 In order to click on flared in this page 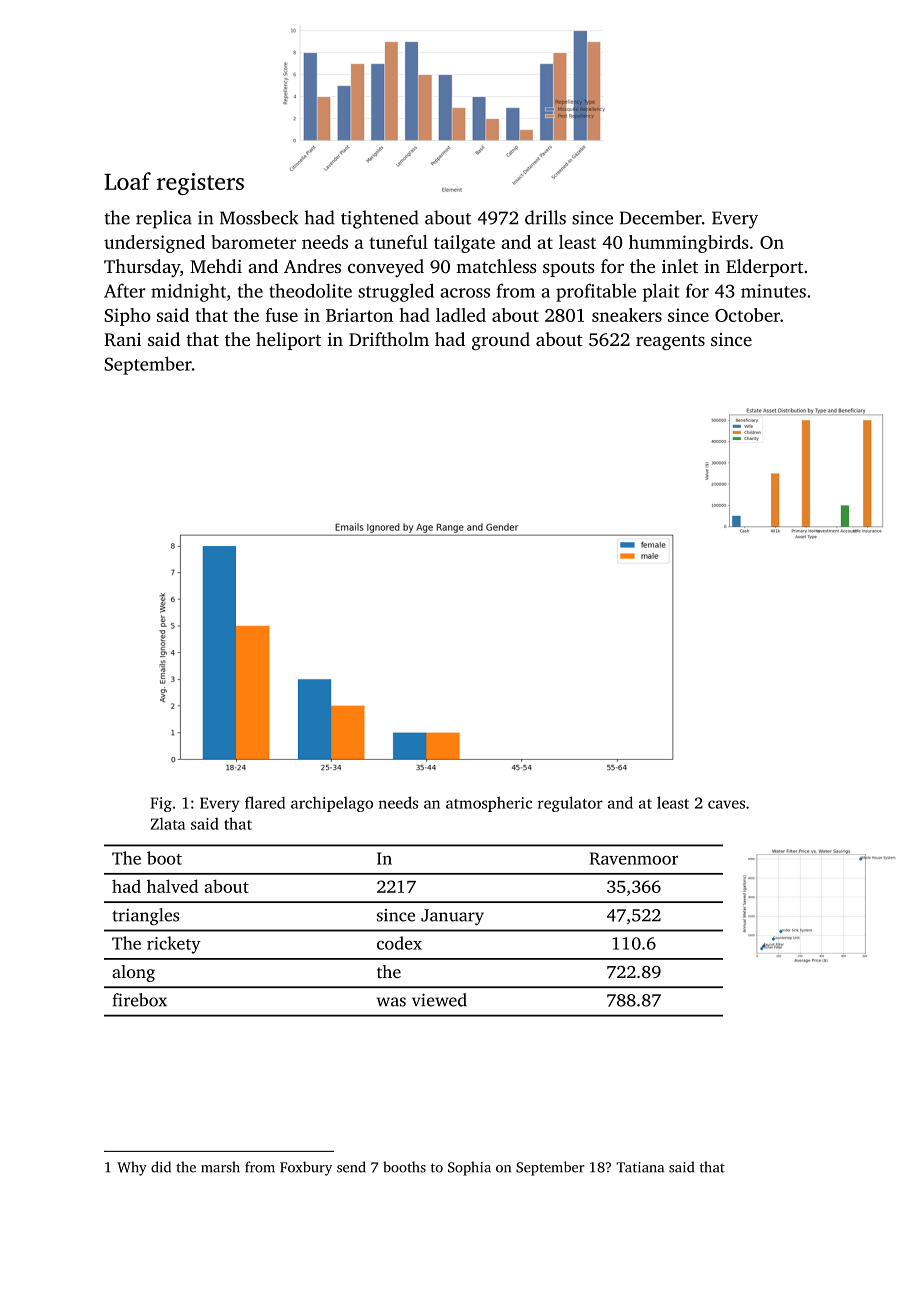, I will do `click(265, 802)`.
